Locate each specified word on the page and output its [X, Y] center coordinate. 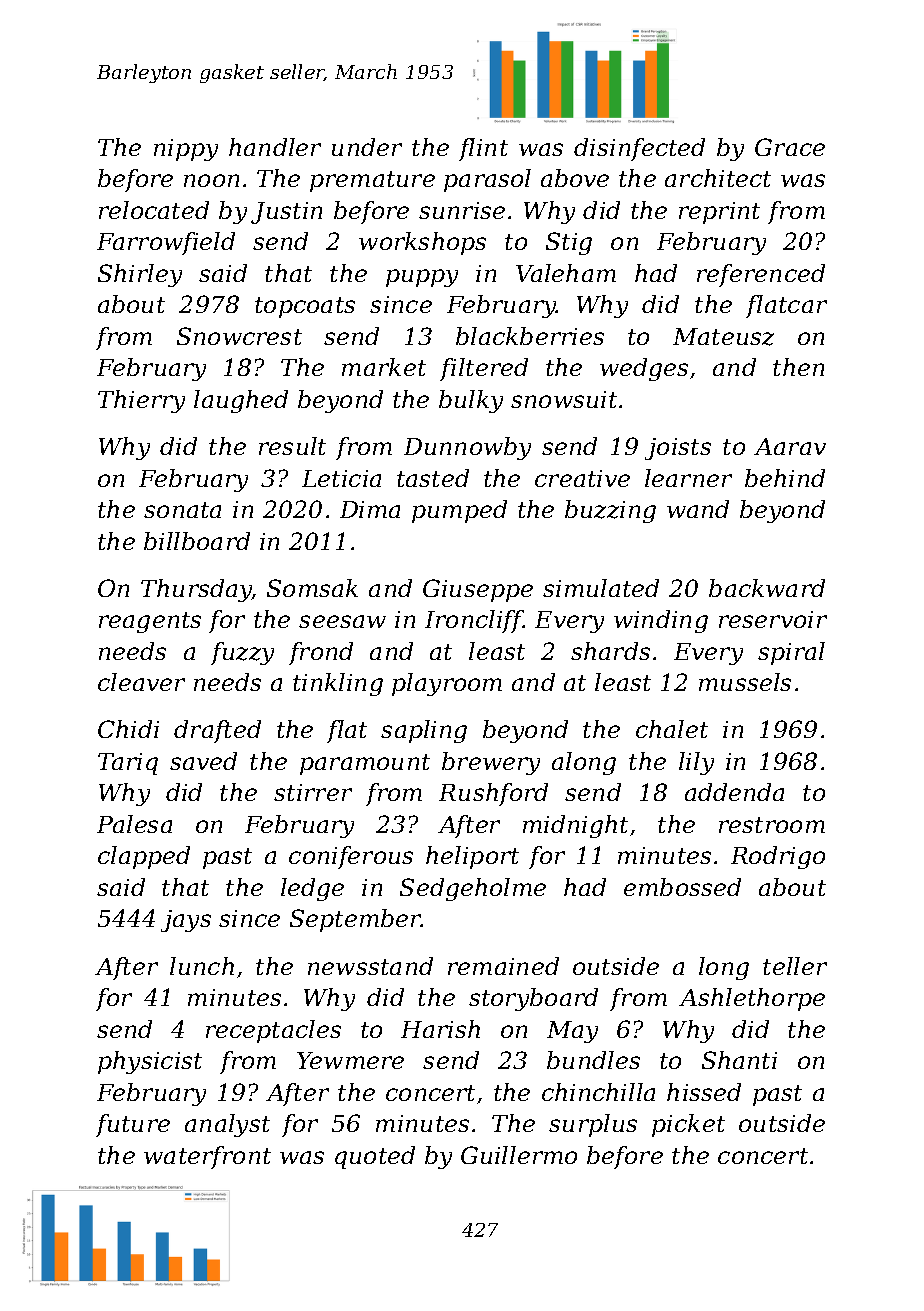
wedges [644, 369]
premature [372, 181]
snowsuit [564, 399]
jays [186, 921]
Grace [790, 147]
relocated [154, 210]
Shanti [739, 1060]
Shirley [140, 275]
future [133, 1125]
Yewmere [350, 1060]
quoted [375, 1157]
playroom [447, 684]
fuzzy [242, 653]
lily [696, 763]
